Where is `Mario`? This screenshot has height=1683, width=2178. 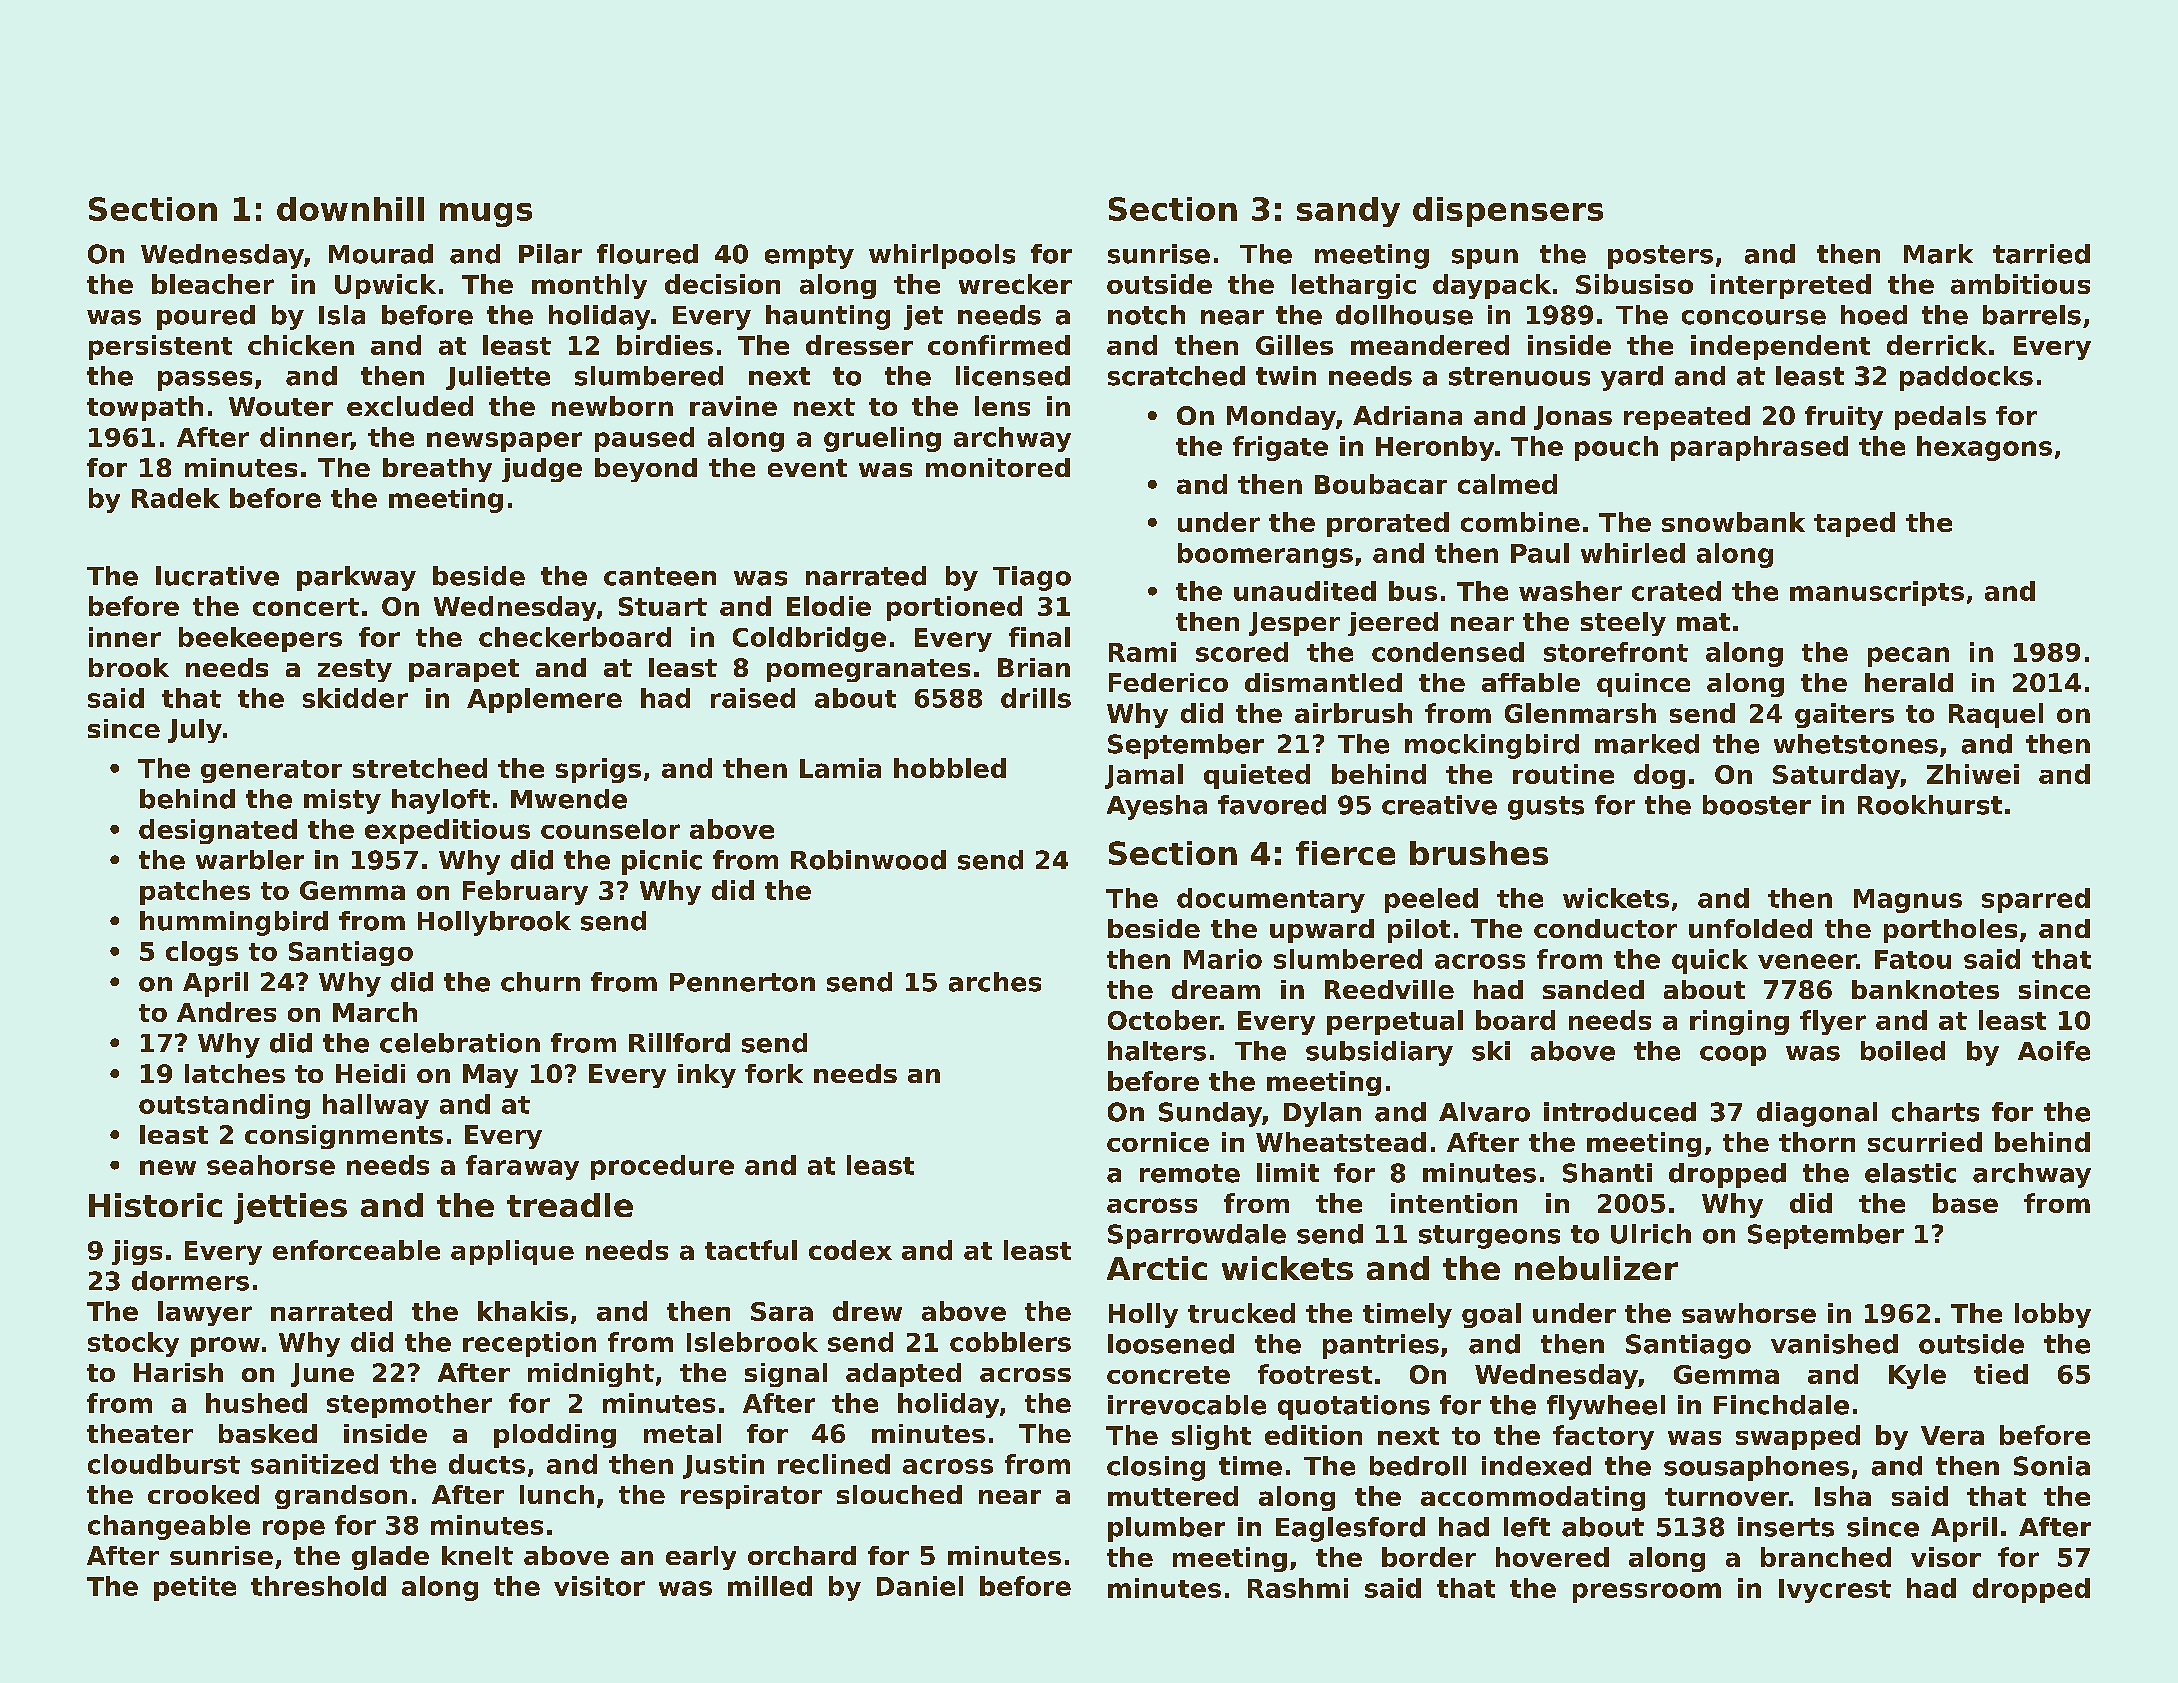 Mario is located at coordinates (1223, 959).
